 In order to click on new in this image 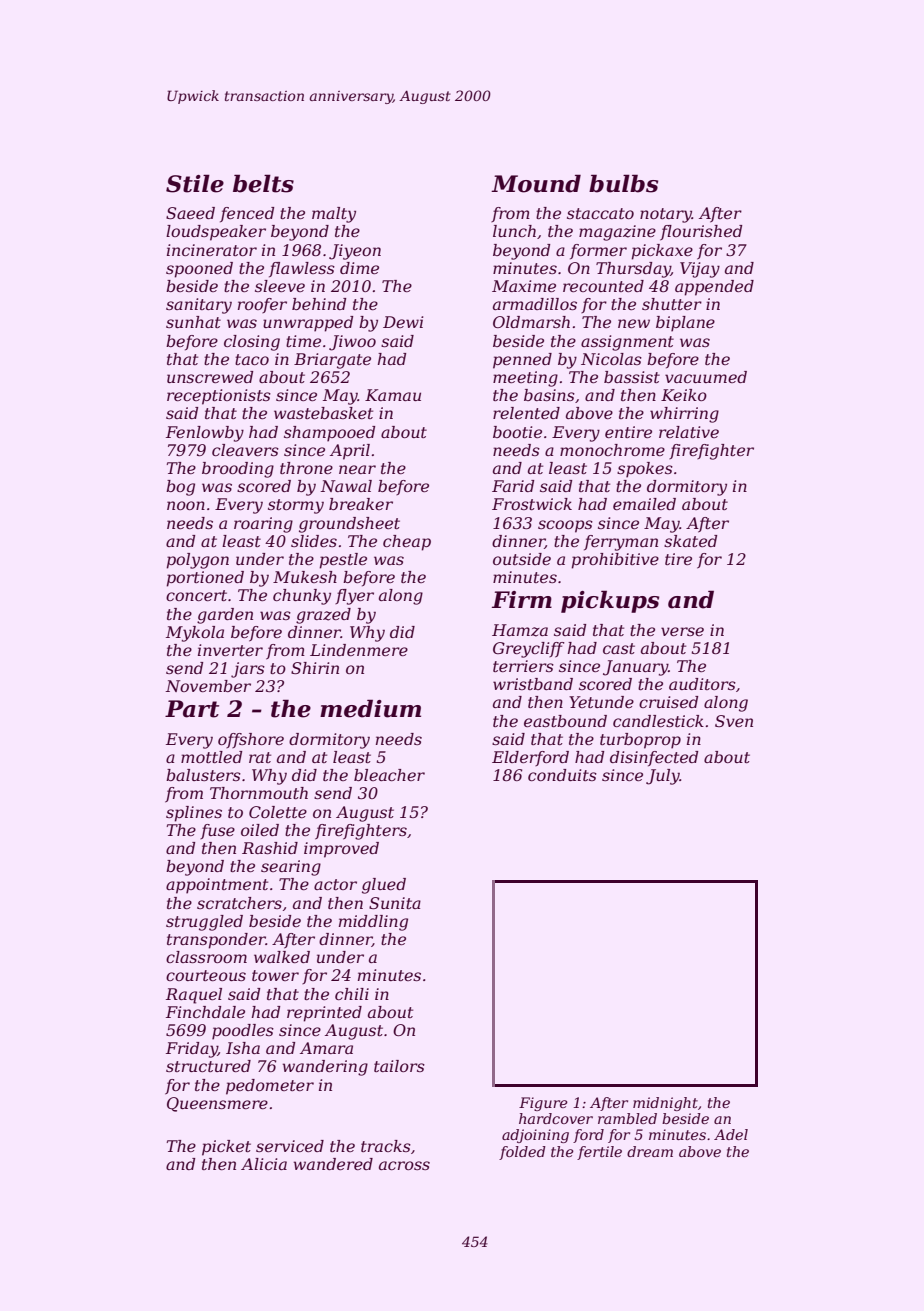, I will do `click(634, 323)`.
